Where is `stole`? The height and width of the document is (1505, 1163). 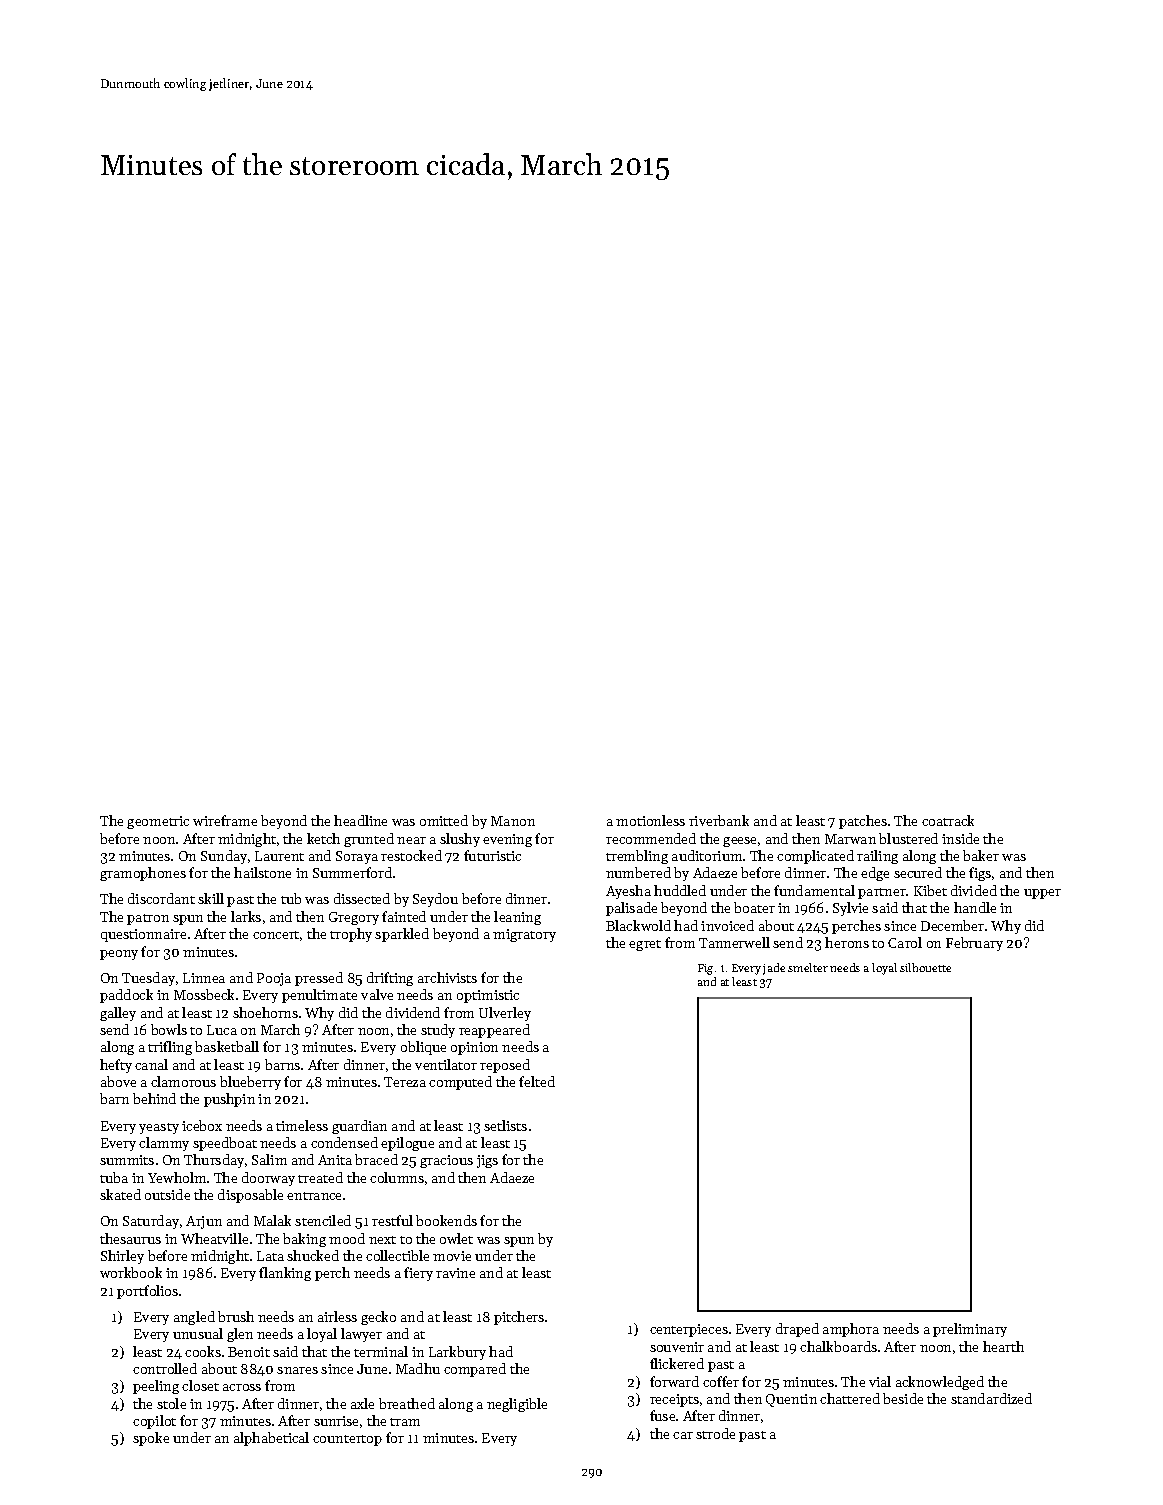 stole is located at coordinates (171, 1403).
